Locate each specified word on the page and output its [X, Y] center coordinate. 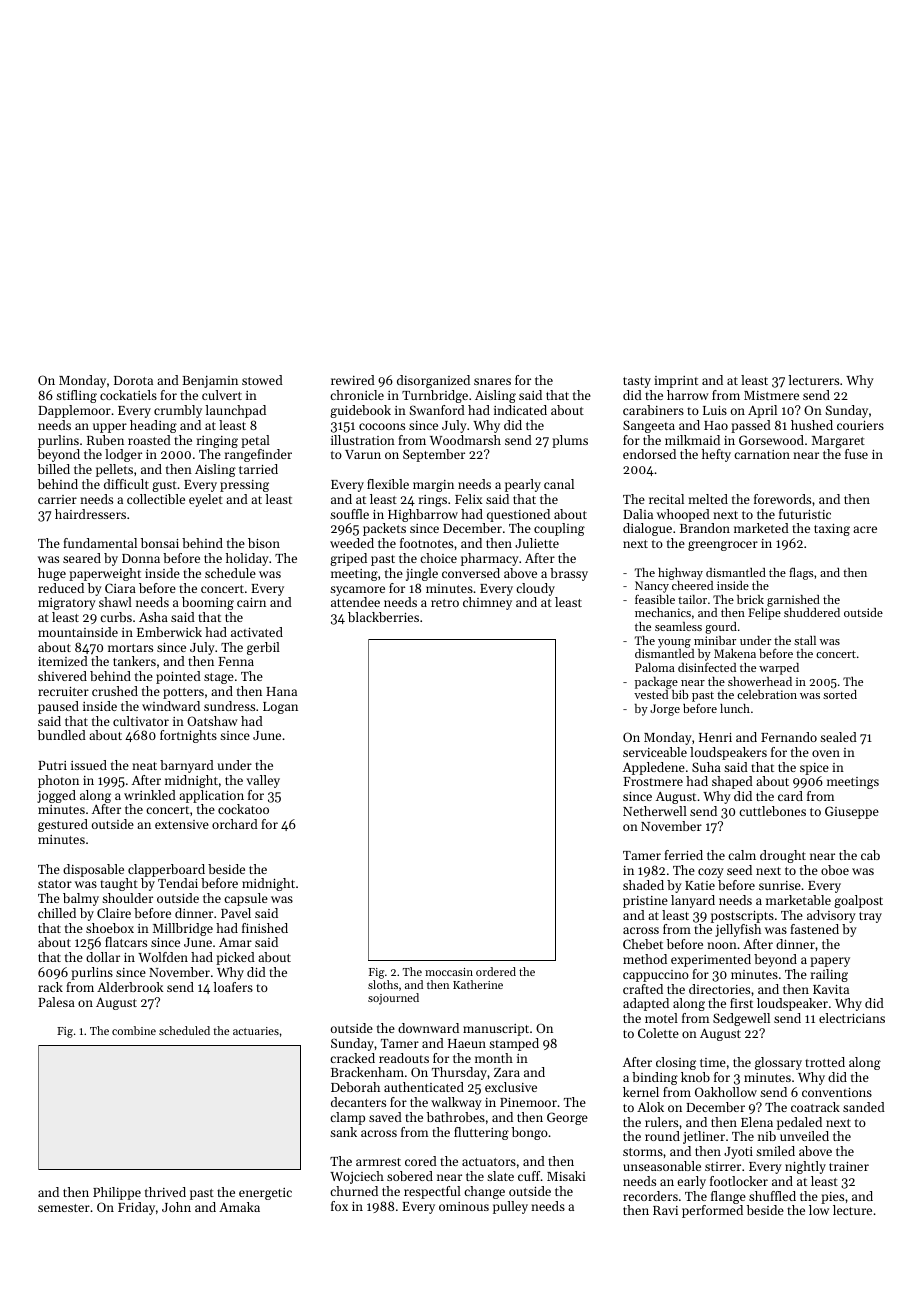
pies [832, 1198]
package [656, 683]
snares [492, 381]
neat [144, 766]
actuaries [256, 1031]
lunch [735, 708]
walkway [456, 1103]
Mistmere [771, 395]
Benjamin [210, 382]
